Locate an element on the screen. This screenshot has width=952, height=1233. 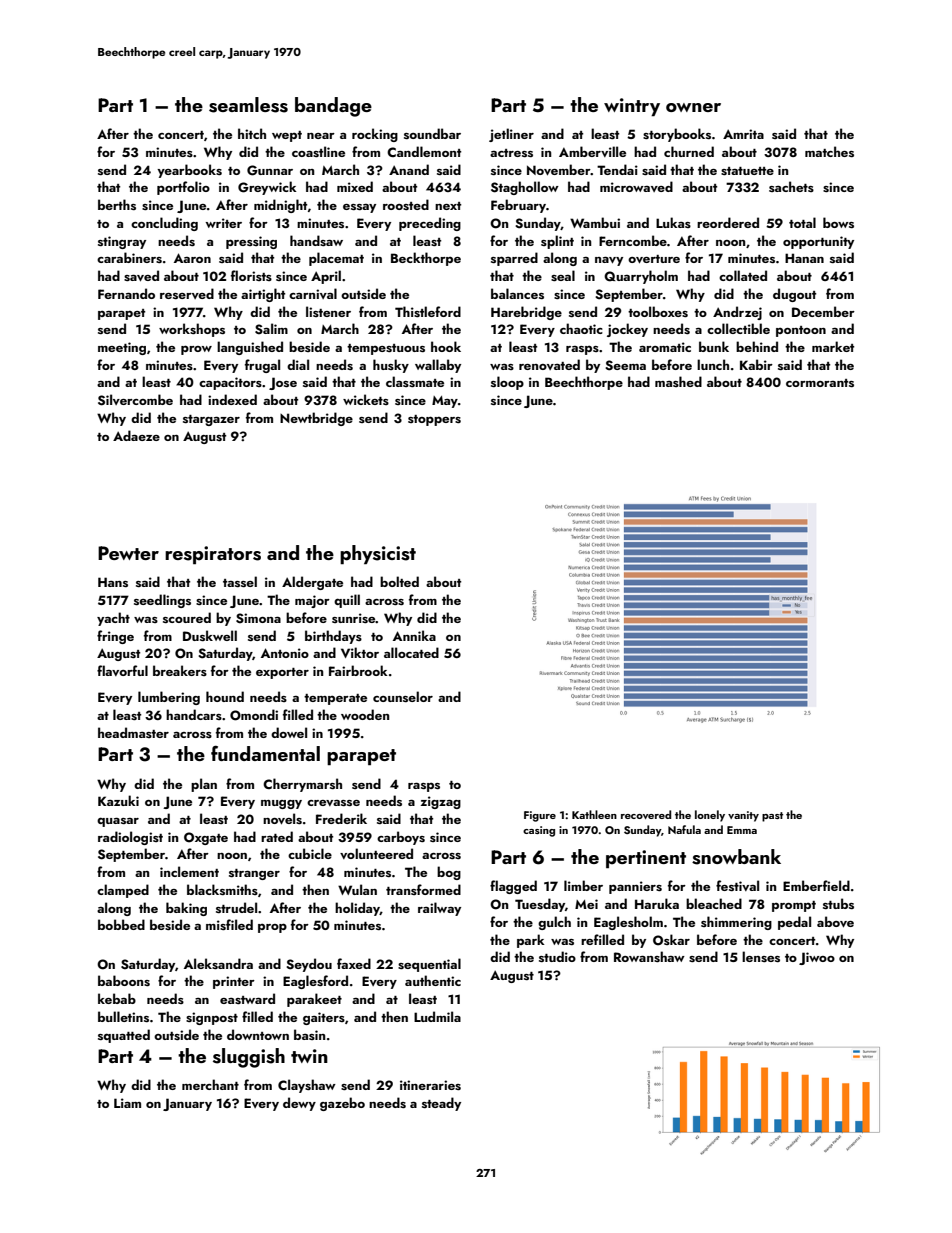
matches is located at coordinates (829, 151).
